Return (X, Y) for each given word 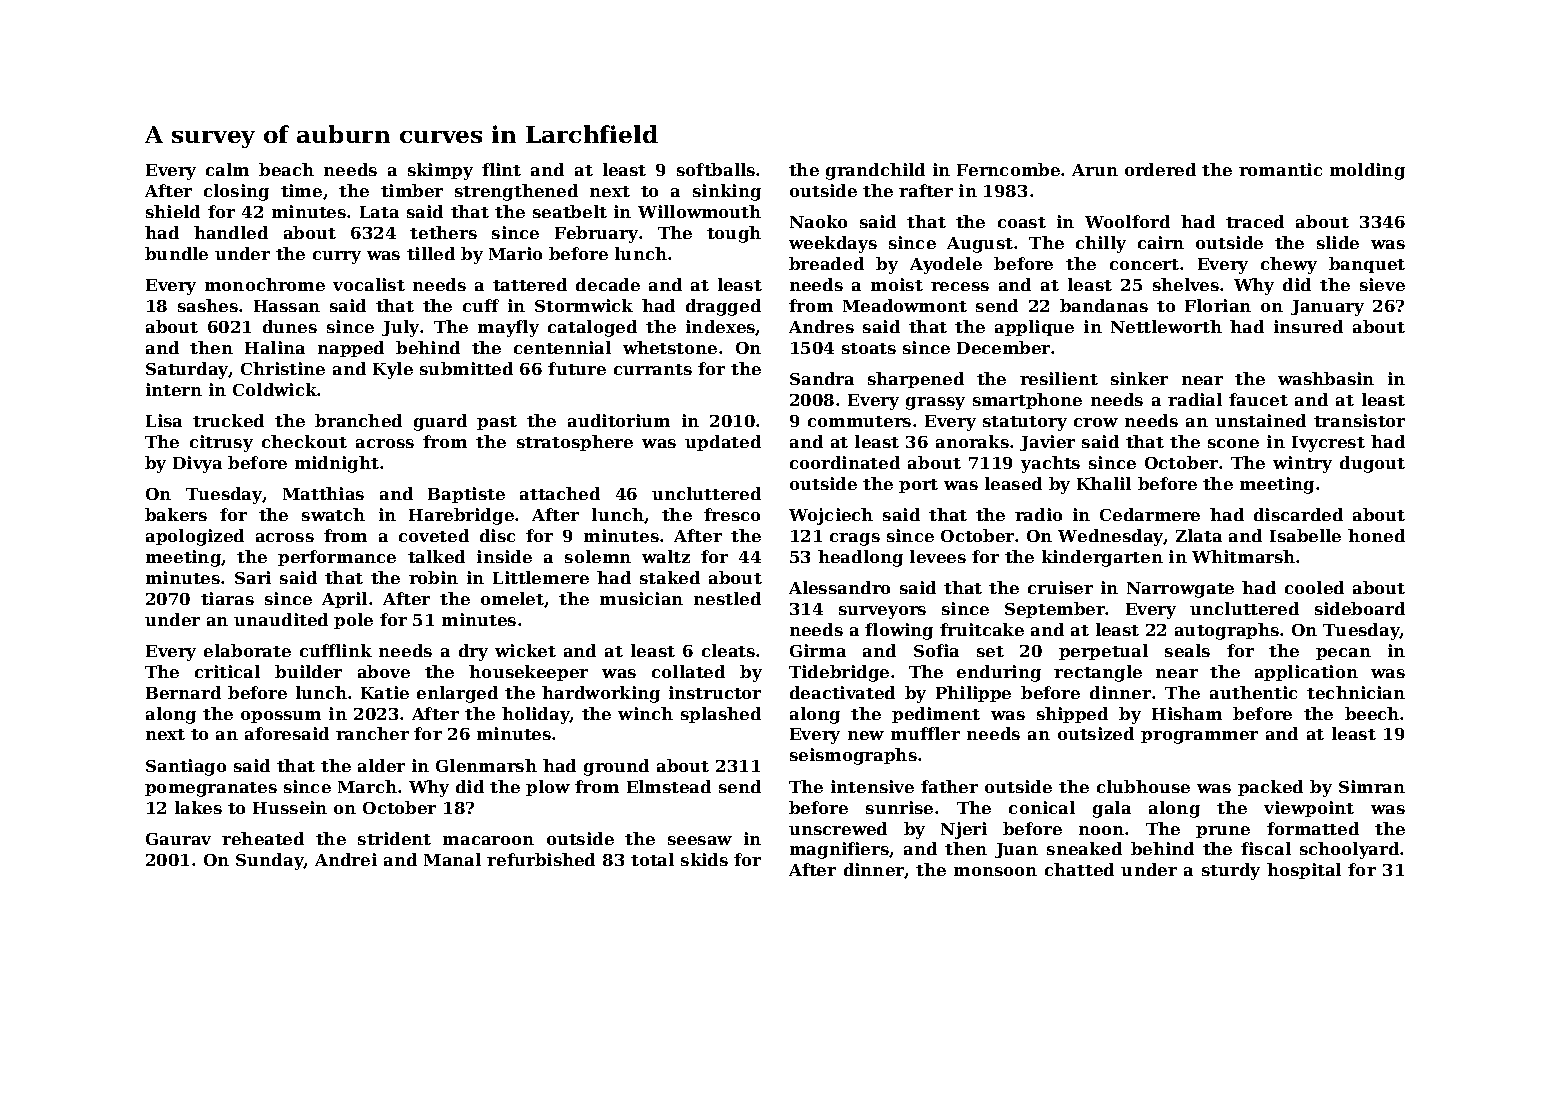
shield (173, 211)
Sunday (270, 861)
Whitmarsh (1243, 556)
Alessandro (839, 587)
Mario (515, 253)
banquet (1367, 265)
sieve (1382, 284)
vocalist (369, 284)
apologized (195, 537)
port (918, 486)
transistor (1359, 420)
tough (734, 234)
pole (353, 621)
